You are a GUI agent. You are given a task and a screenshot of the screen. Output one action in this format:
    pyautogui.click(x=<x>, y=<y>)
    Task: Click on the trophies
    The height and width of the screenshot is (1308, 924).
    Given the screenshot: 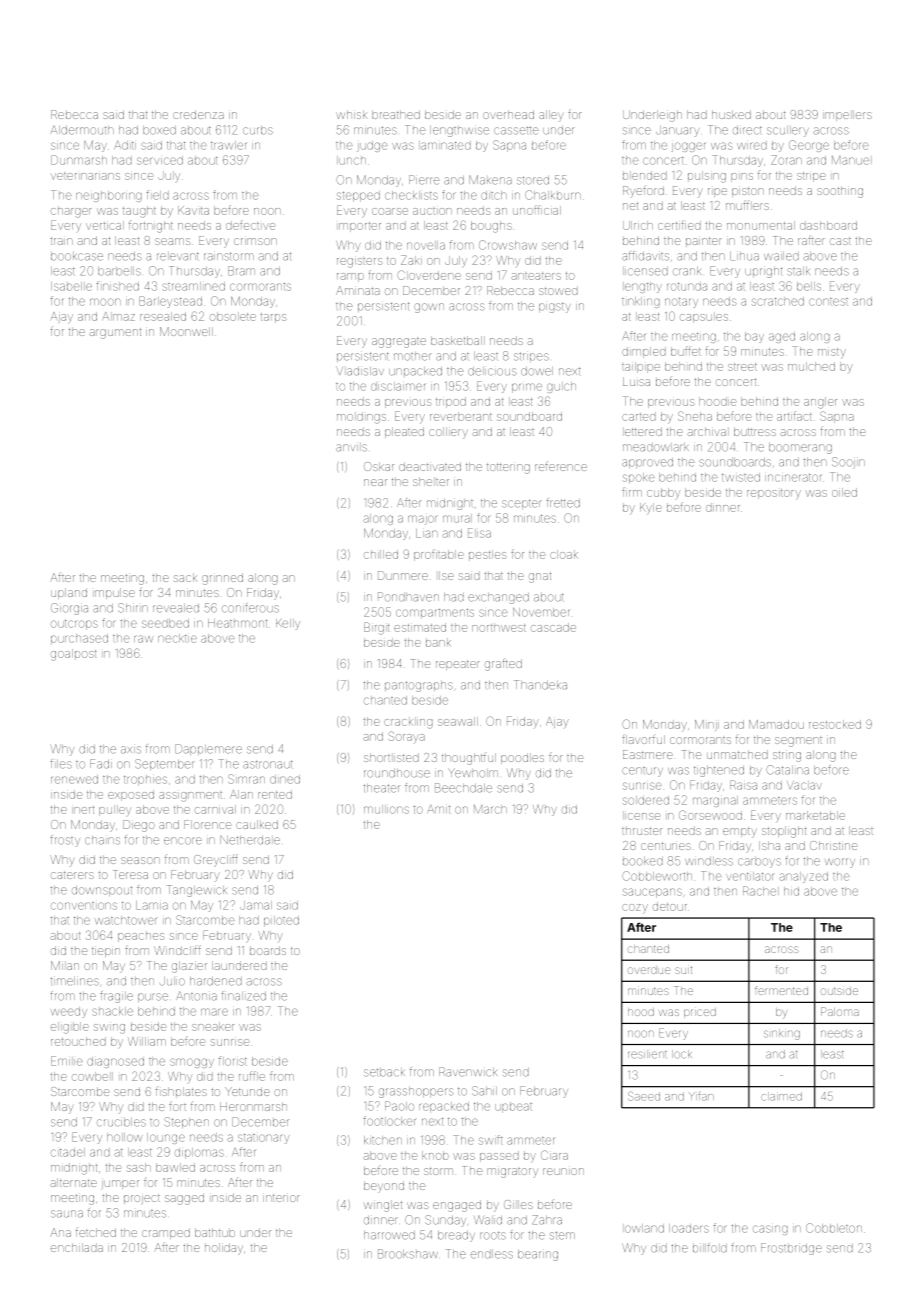 What is the action you would take?
    pyautogui.click(x=145, y=781)
